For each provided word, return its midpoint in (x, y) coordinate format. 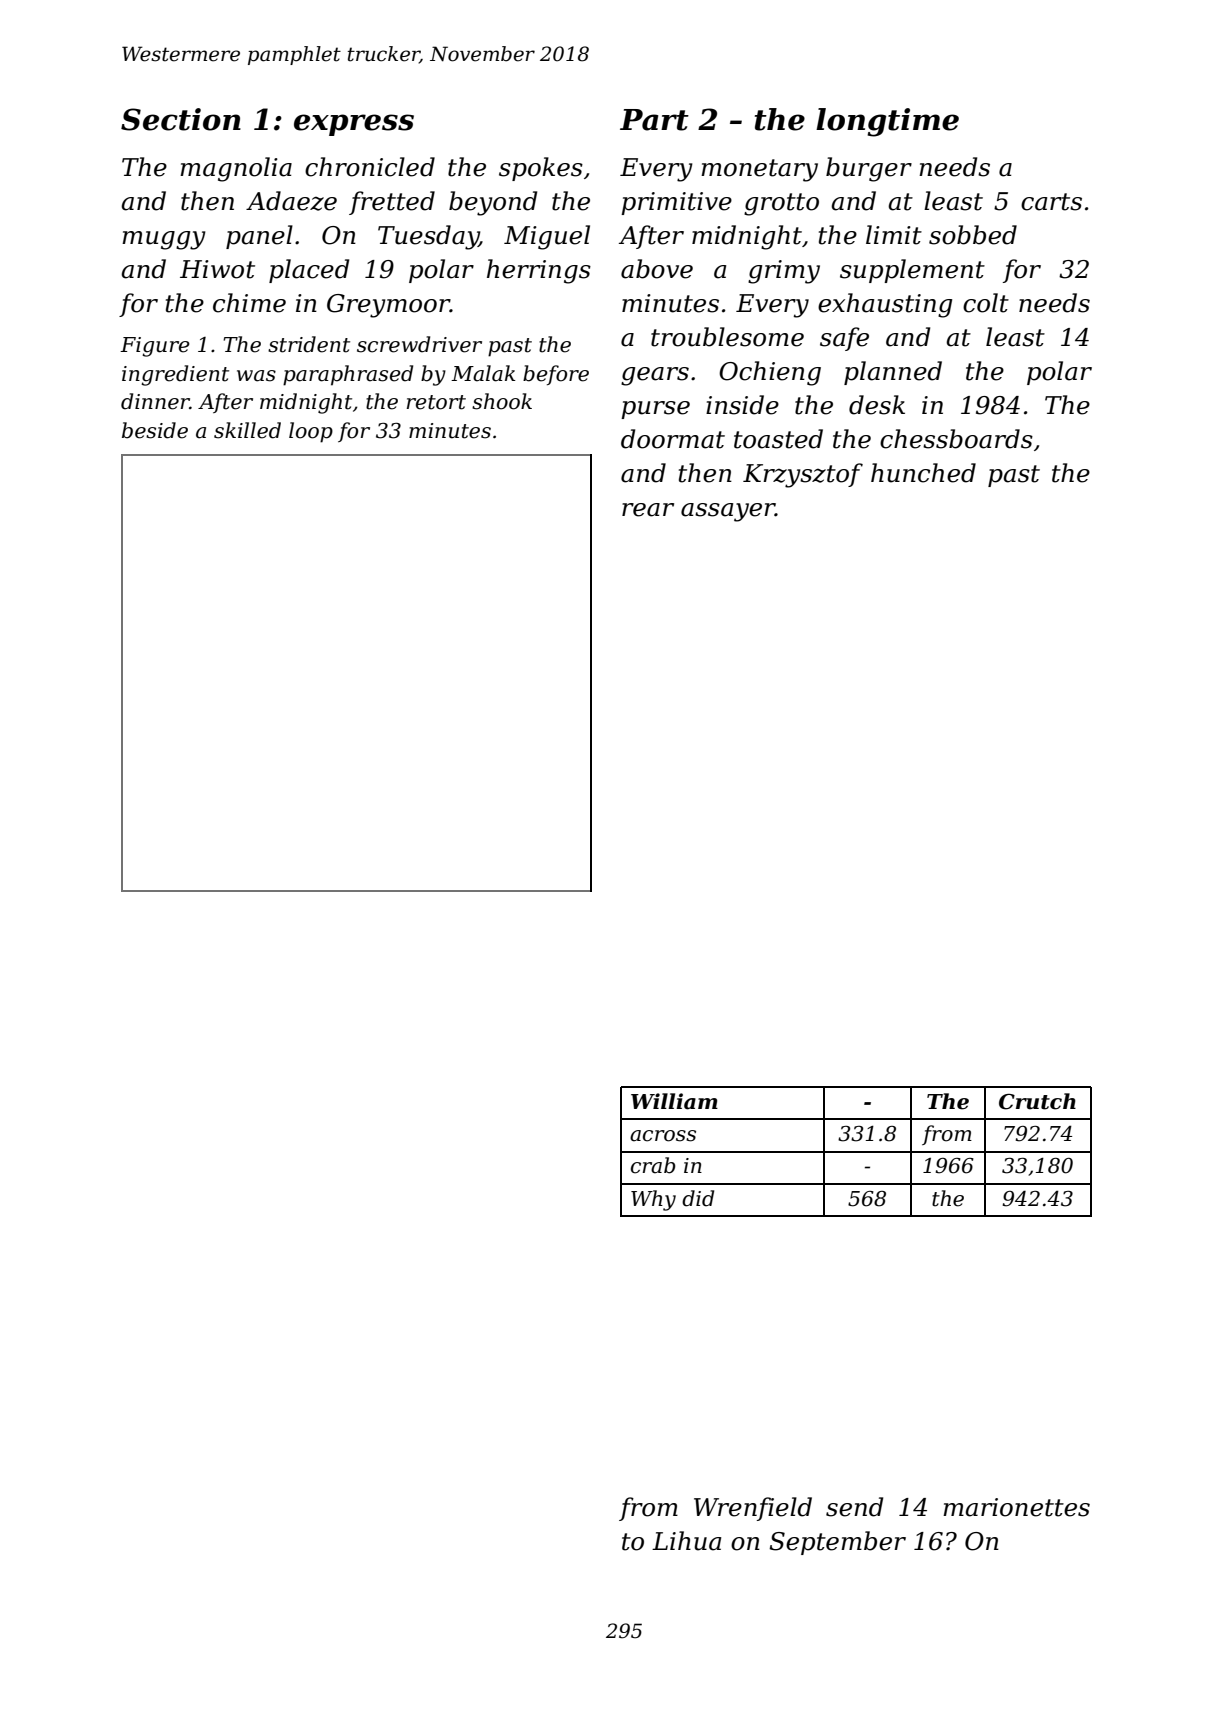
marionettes (1016, 1507)
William (674, 1101)
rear (648, 510)
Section (181, 119)
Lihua (686, 1541)
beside (155, 430)
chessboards (956, 439)
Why (653, 1200)
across (663, 1136)
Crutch (1037, 1101)
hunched (923, 473)
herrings (539, 271)
